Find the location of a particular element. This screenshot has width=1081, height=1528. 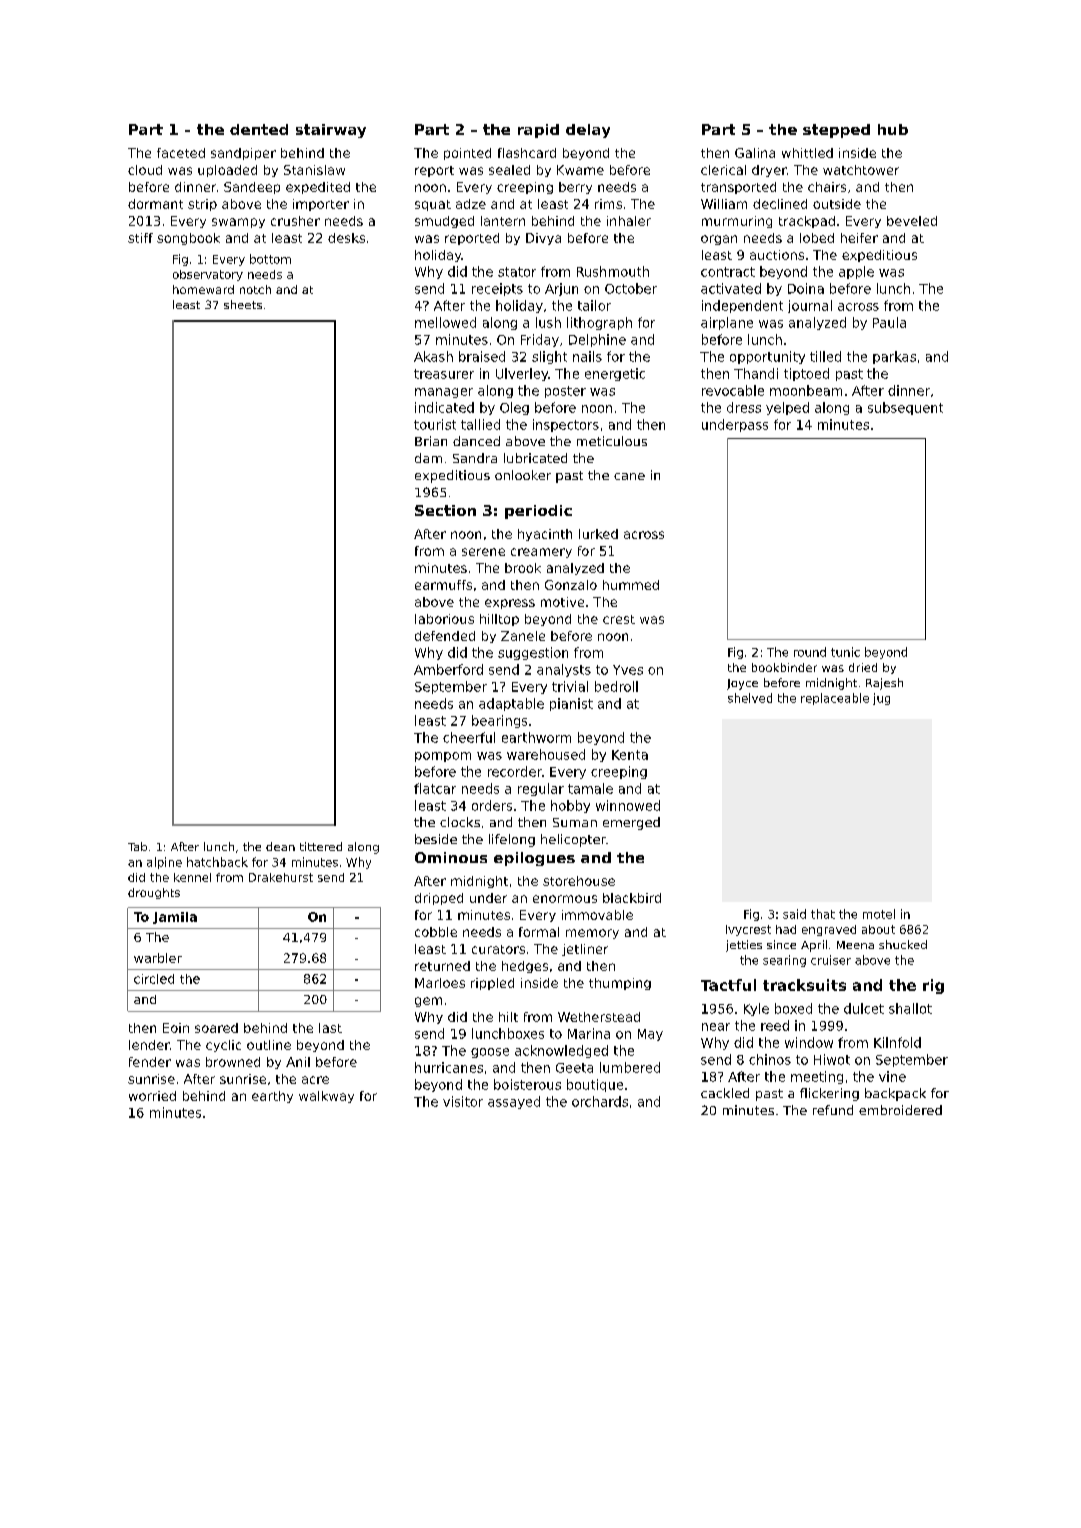

homeward is located at coordinates (203, 289).
